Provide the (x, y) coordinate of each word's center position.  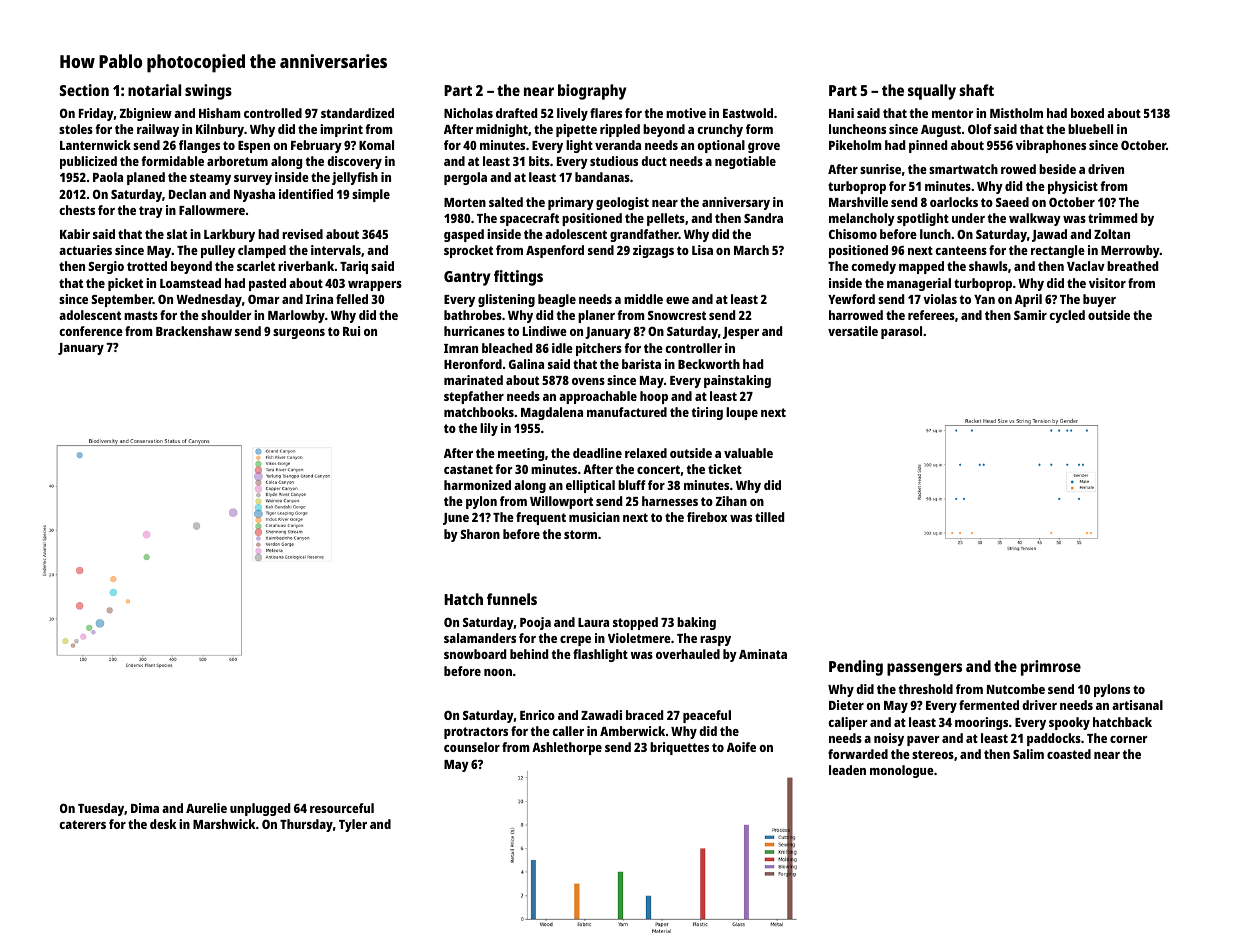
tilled (769, 517)
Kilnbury (220, 130)
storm (580, 534)
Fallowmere (212, 210)
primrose (1051, 668)
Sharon (480, 534)
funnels (512, 599)
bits (539, 161)
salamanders (480, 638)
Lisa (702, 250)
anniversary (736, 203)
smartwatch (963, 169)
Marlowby (296, 316)
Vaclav (1086, 266)
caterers (82, 824)
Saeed (1012, 202)
